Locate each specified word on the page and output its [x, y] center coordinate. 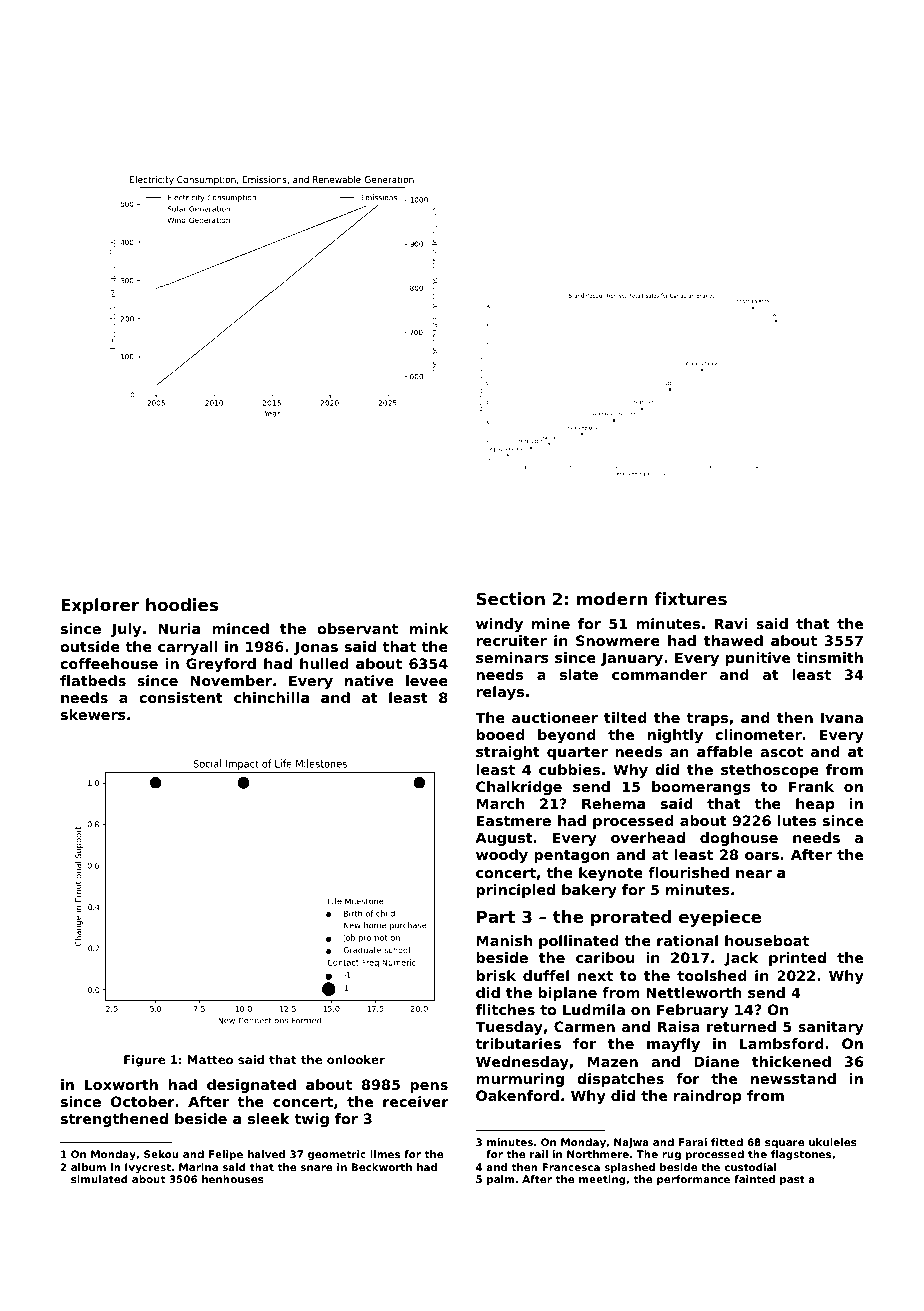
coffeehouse [109, 663]
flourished [688, 872]
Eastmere [514, 820]
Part [496, 917]
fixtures [690, 598]
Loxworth [121, 1084]
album [88, 1167]
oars [762, 856]
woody [502, 856]
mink [429, 628]
